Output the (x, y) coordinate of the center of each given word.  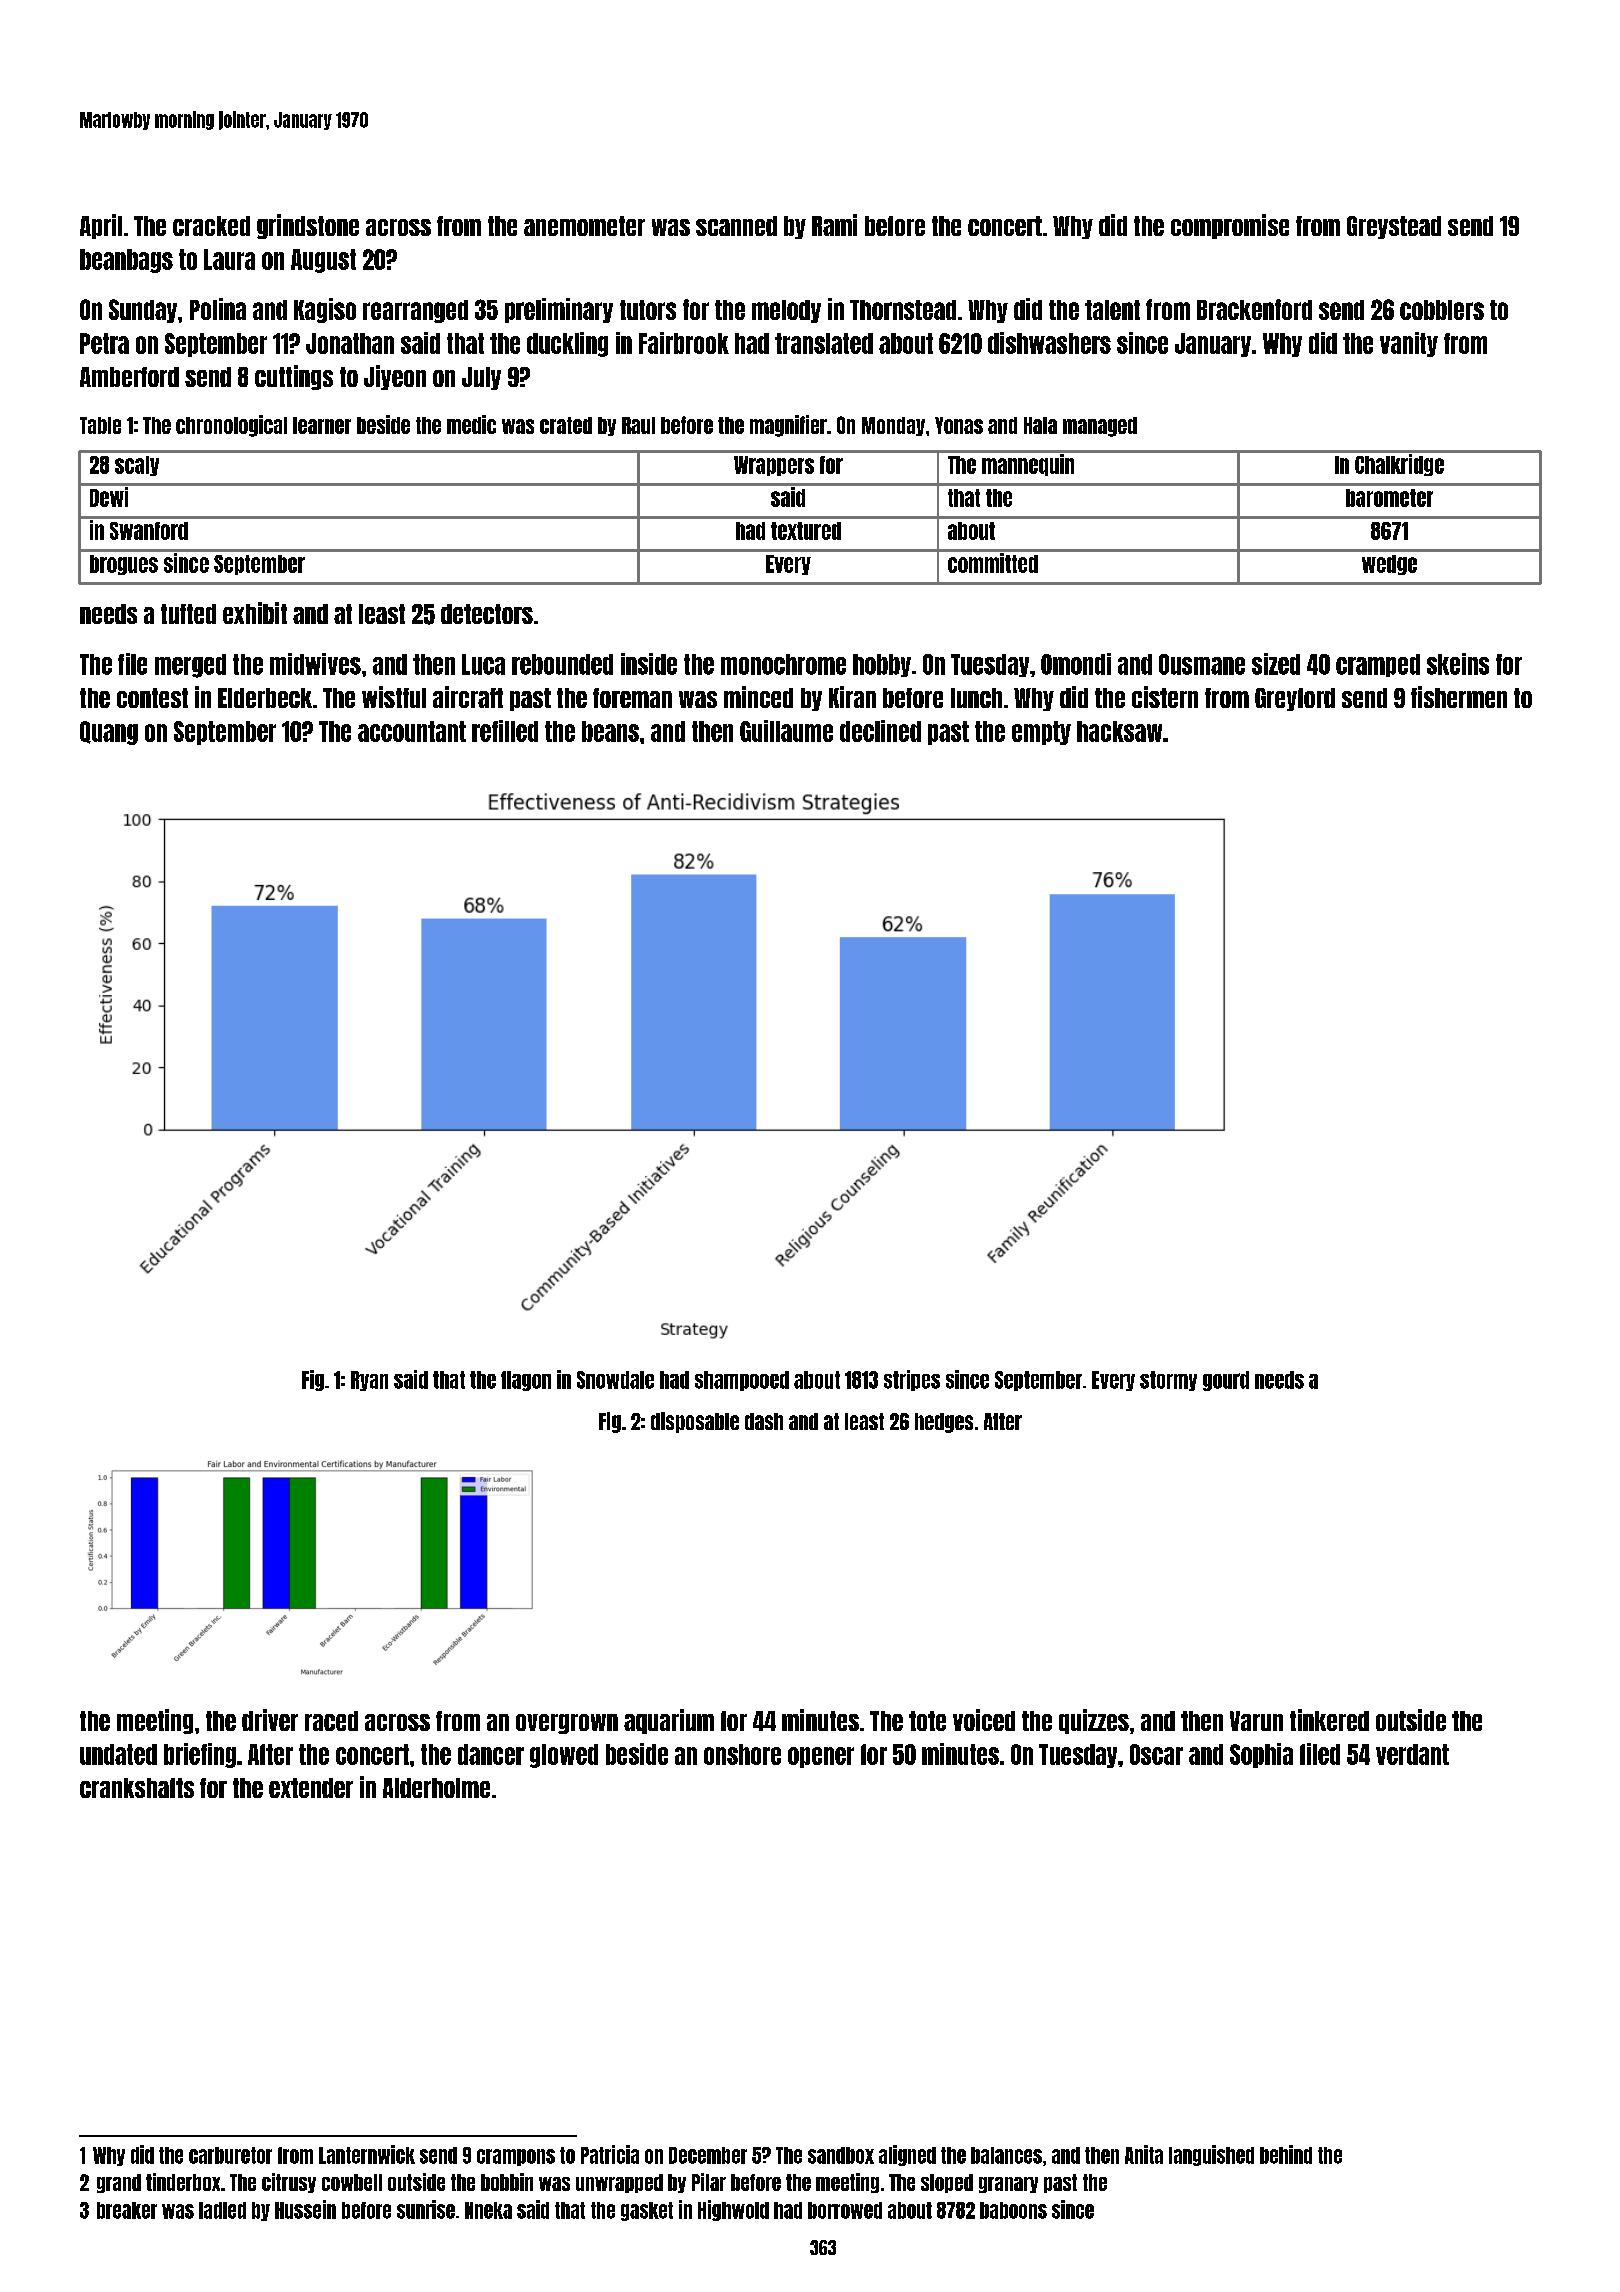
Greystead (1394, 227)
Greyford (1295, 699)
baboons (1013, 2210)
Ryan (369, 1381)
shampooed (742, 1381)
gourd (1226, 1381)
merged (190, 666)
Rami (834, 225)
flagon (526, 1381)
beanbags (126, 261)
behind (1286, 2154)
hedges (944, 1423)
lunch (976, 698)
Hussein (305, 2209)
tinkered (1329, 1720)
